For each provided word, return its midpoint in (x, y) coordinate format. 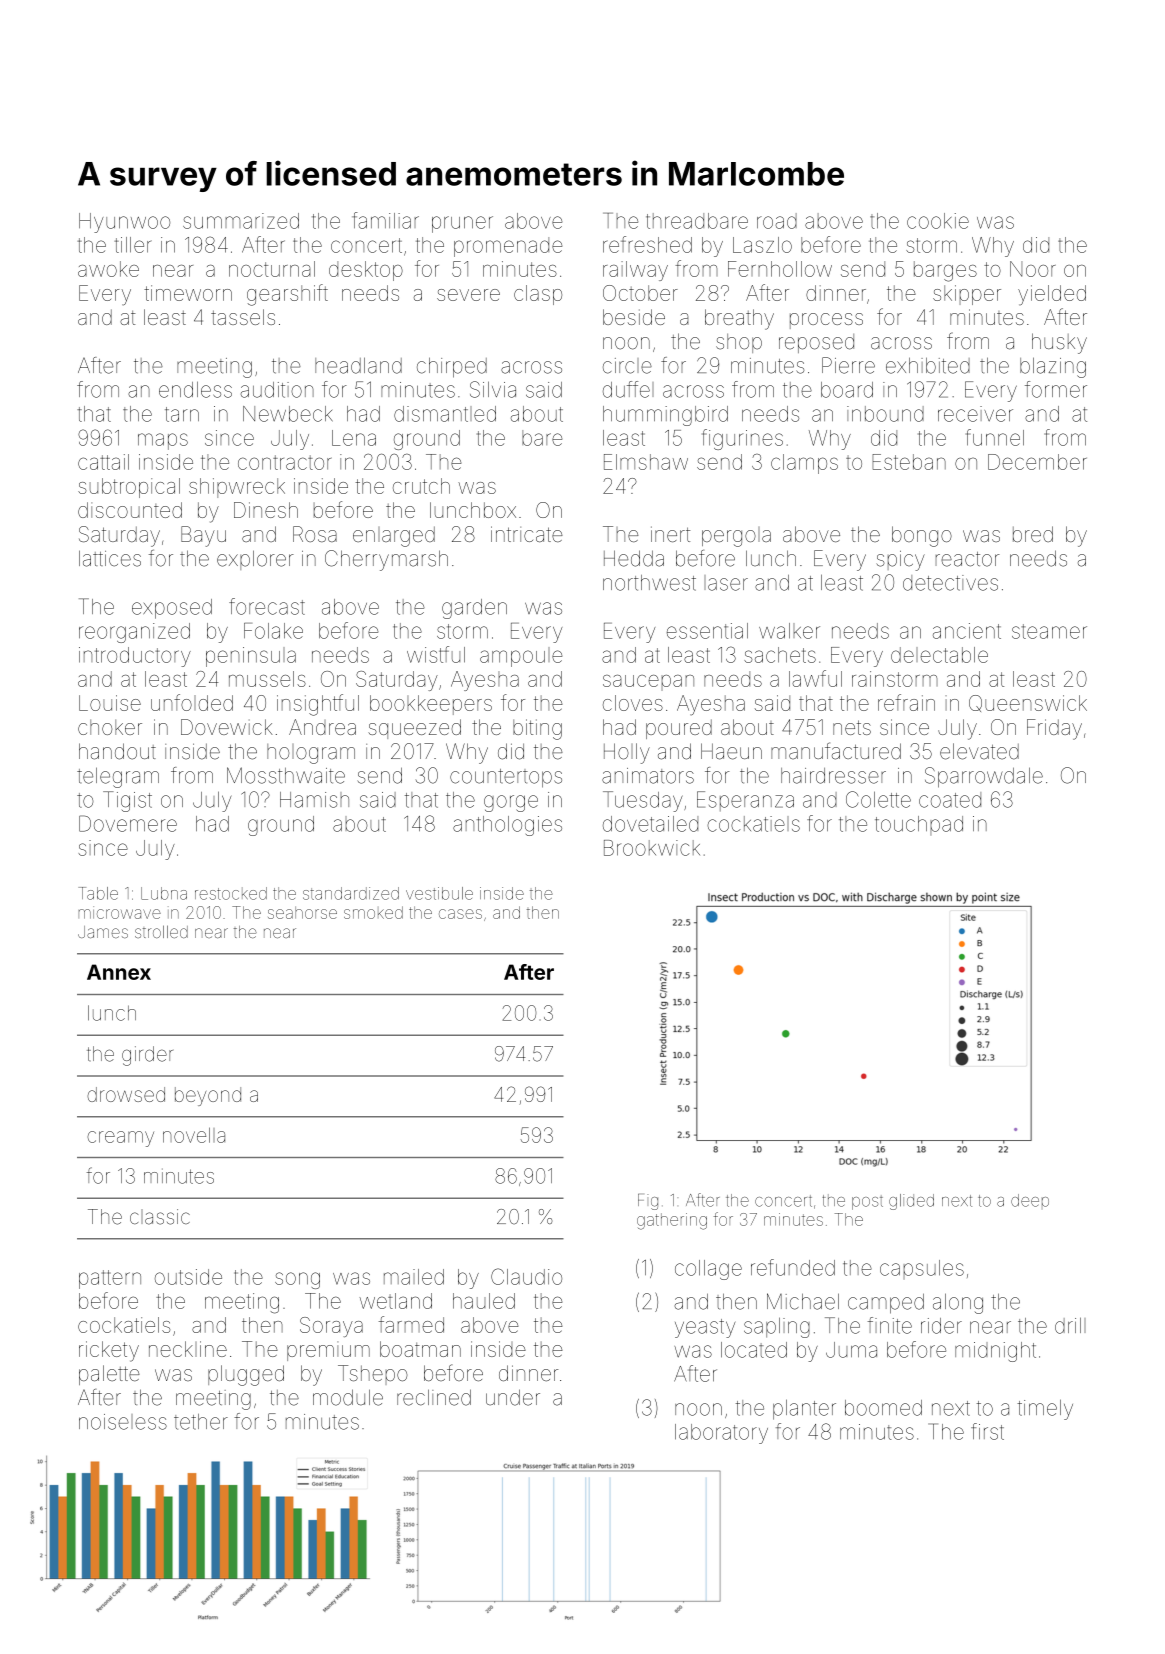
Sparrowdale (984, 777)
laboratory (721, 1434)
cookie (938, 221)
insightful (318, 705)
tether (201, 1422)
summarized (241, 221)
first (987, 1431)
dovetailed (650, 824)
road (777, 221)
